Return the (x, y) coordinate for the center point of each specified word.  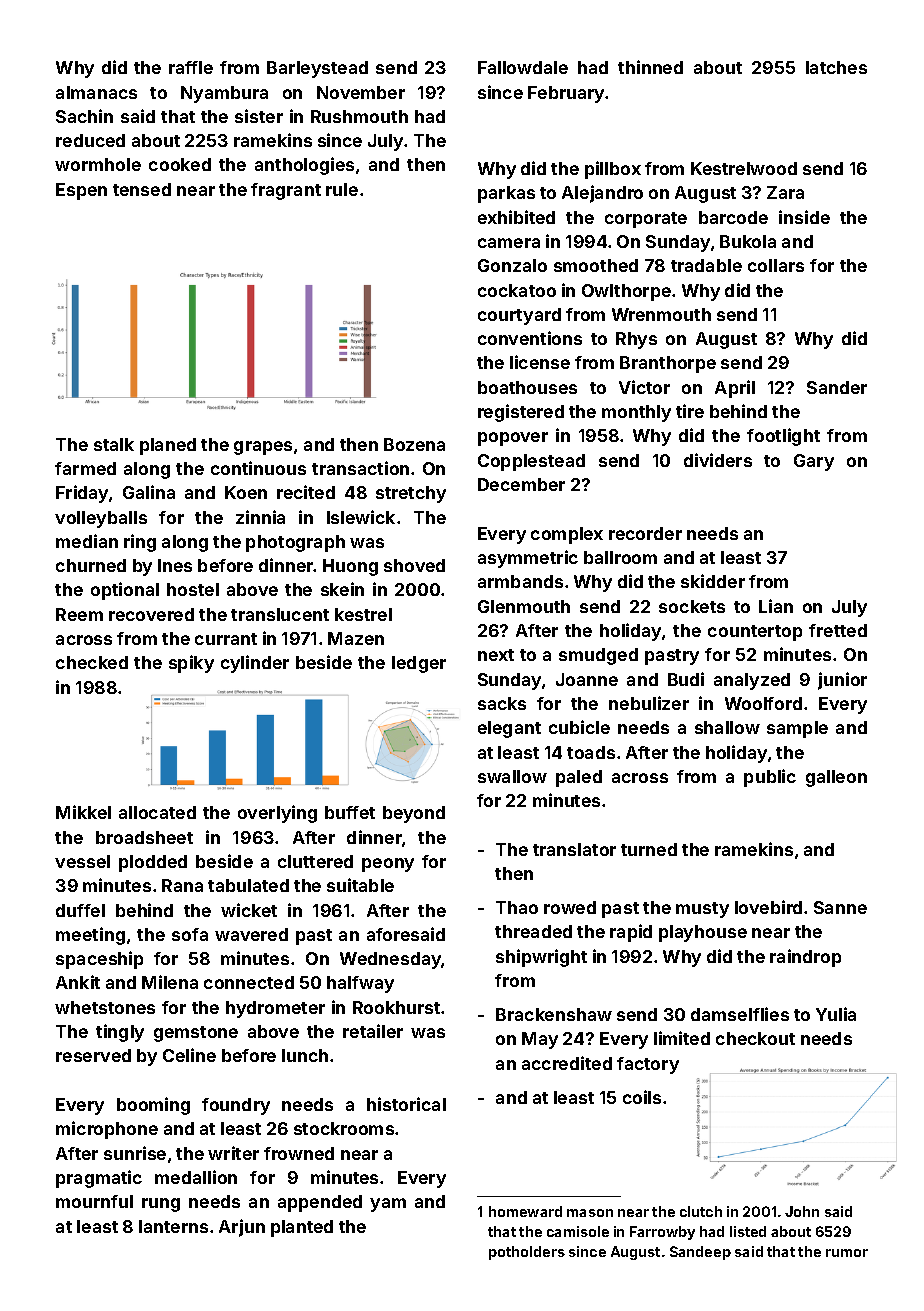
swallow (512, 776)
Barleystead (317, 69)
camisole (578, 1231)
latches (836, 67)
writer (233, 1153)
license (540, 362)
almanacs (96, 92)
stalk (114, 444)
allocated (157, 812)
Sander (837, 387)
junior (842, 681)
